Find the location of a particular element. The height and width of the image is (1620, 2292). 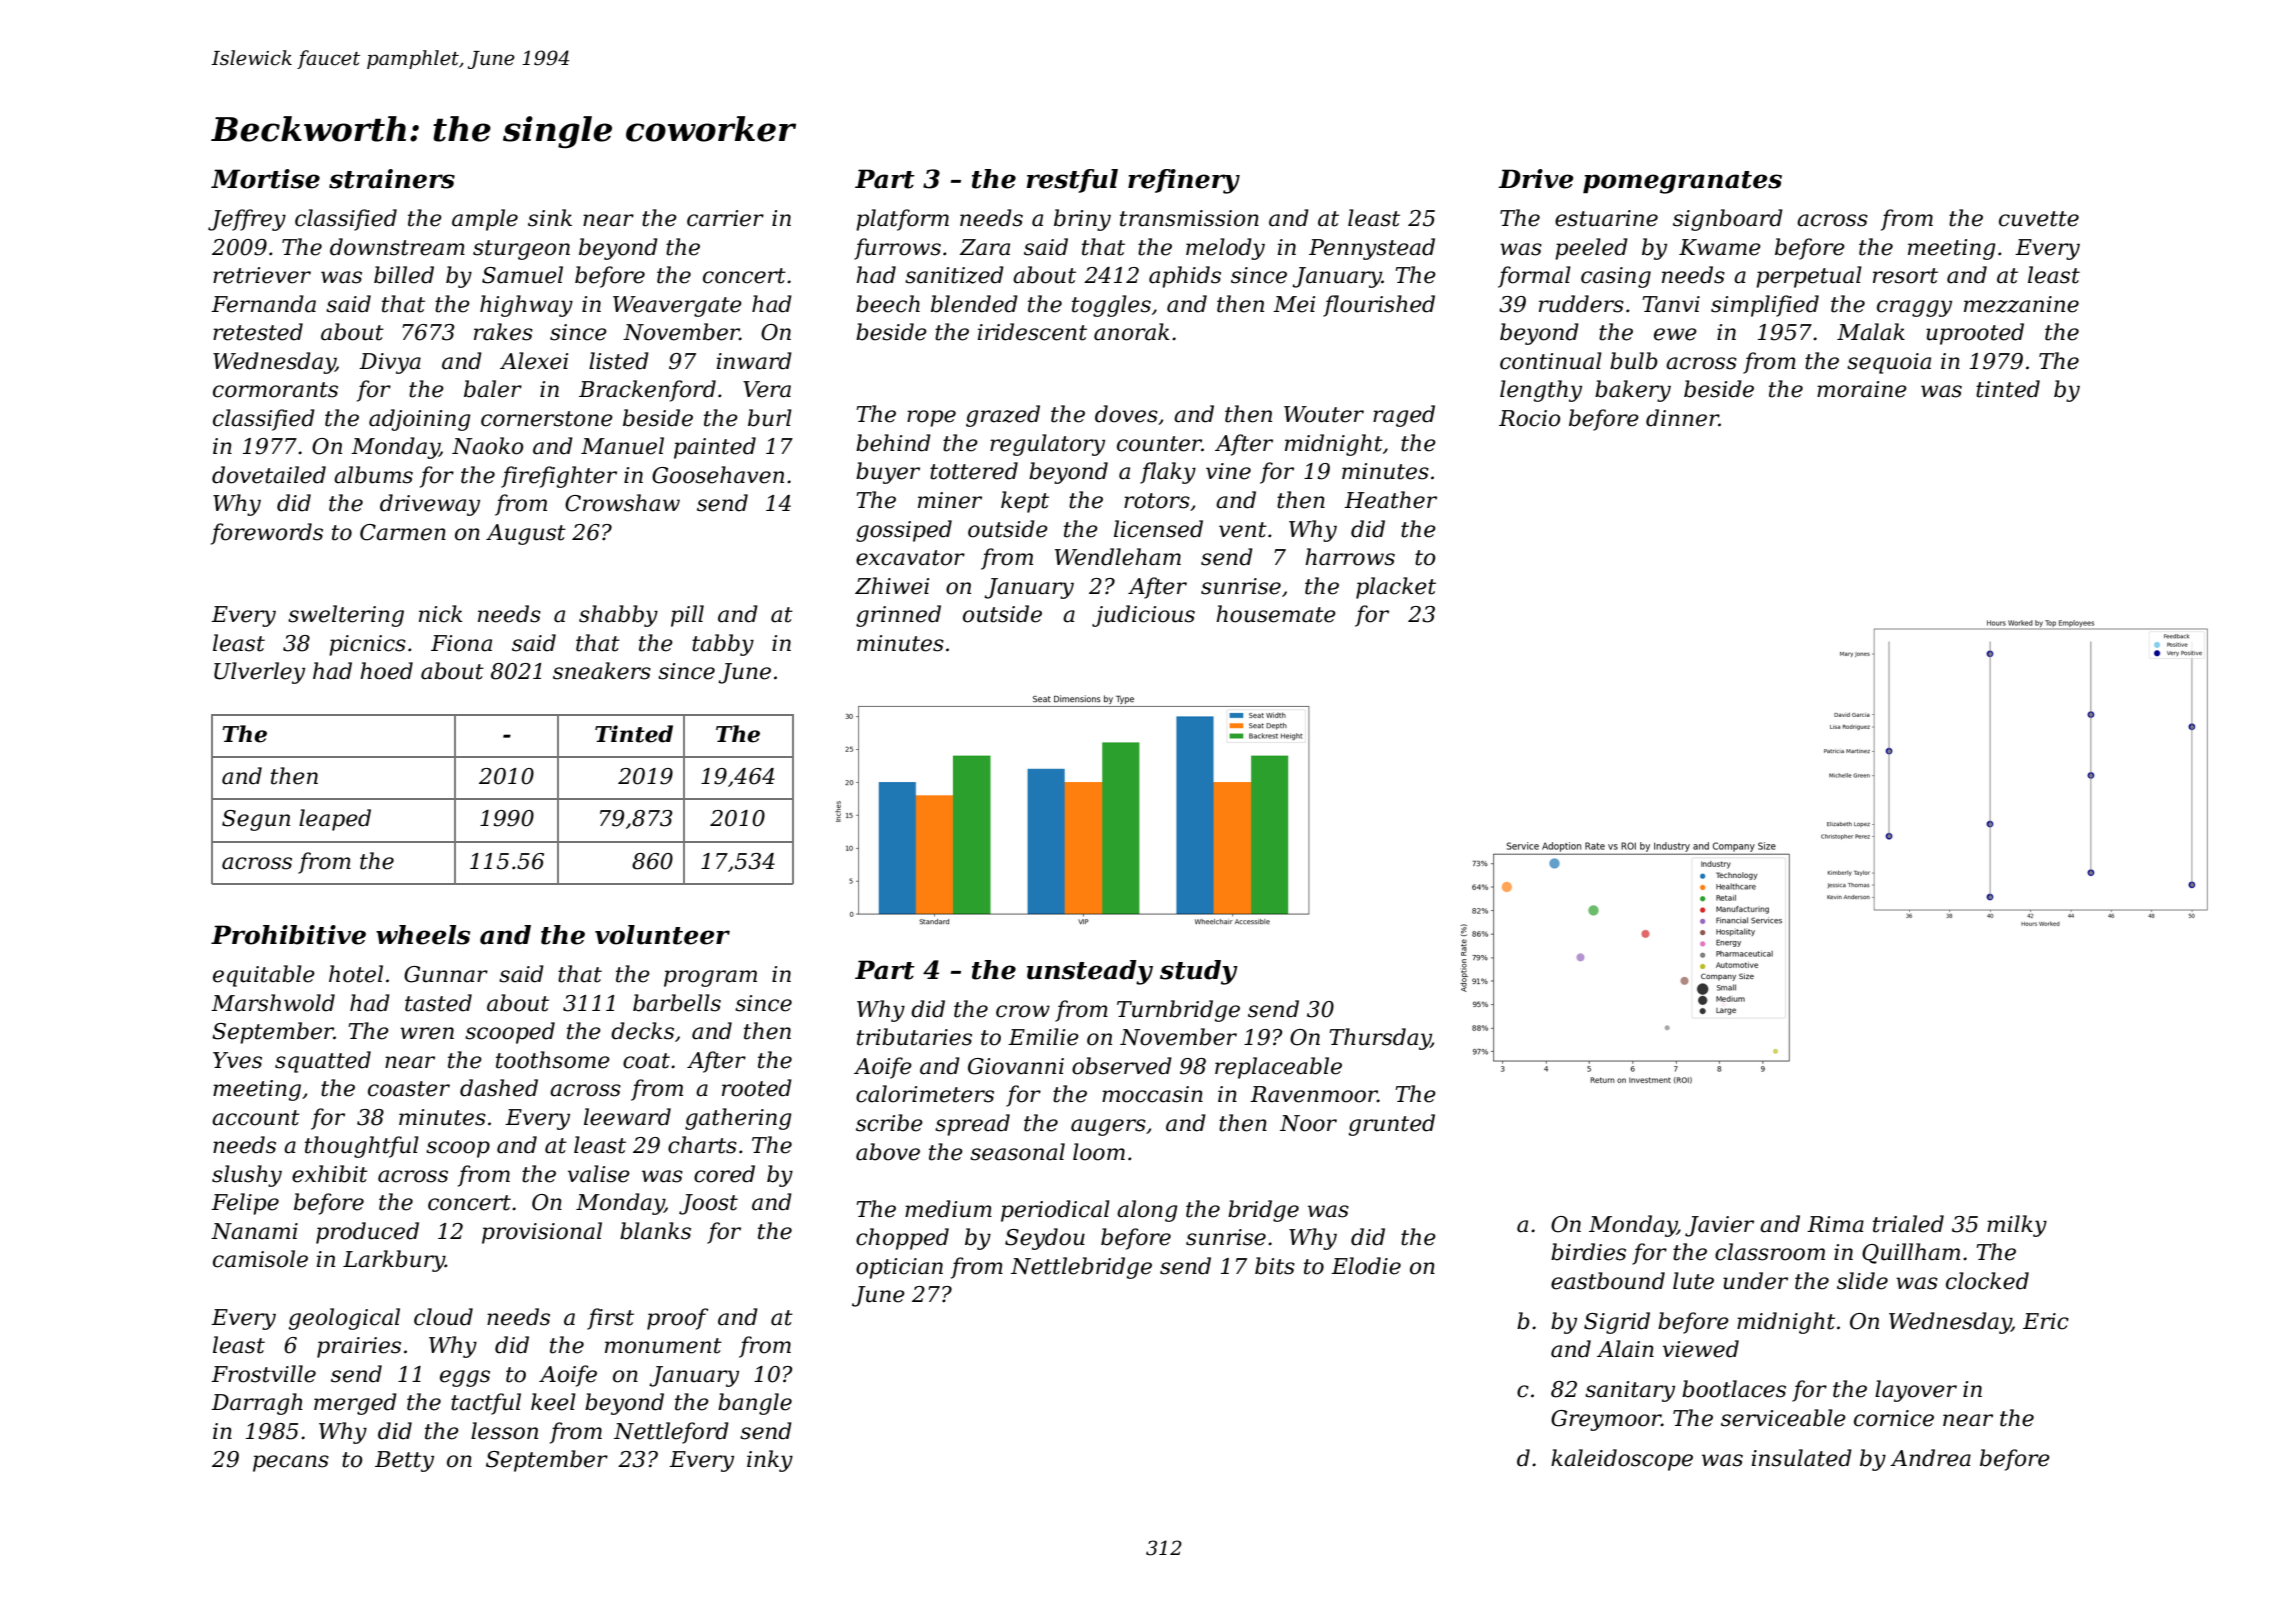

geological is located at coordinates (344, 1319).
